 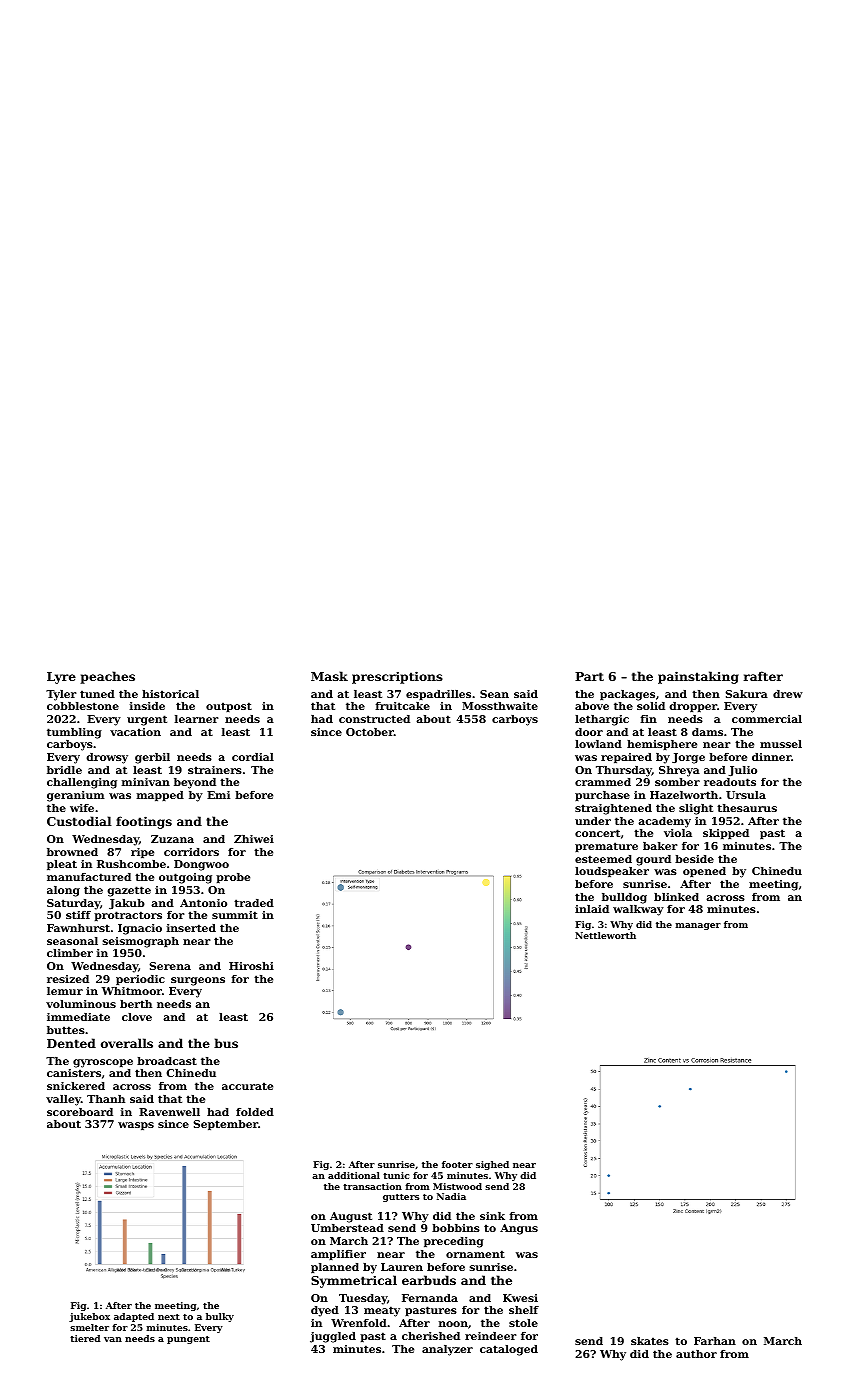 What do you see at coordinates (698, 677) in the page?
I see `painstaking` at bounding box center [698, 677].
